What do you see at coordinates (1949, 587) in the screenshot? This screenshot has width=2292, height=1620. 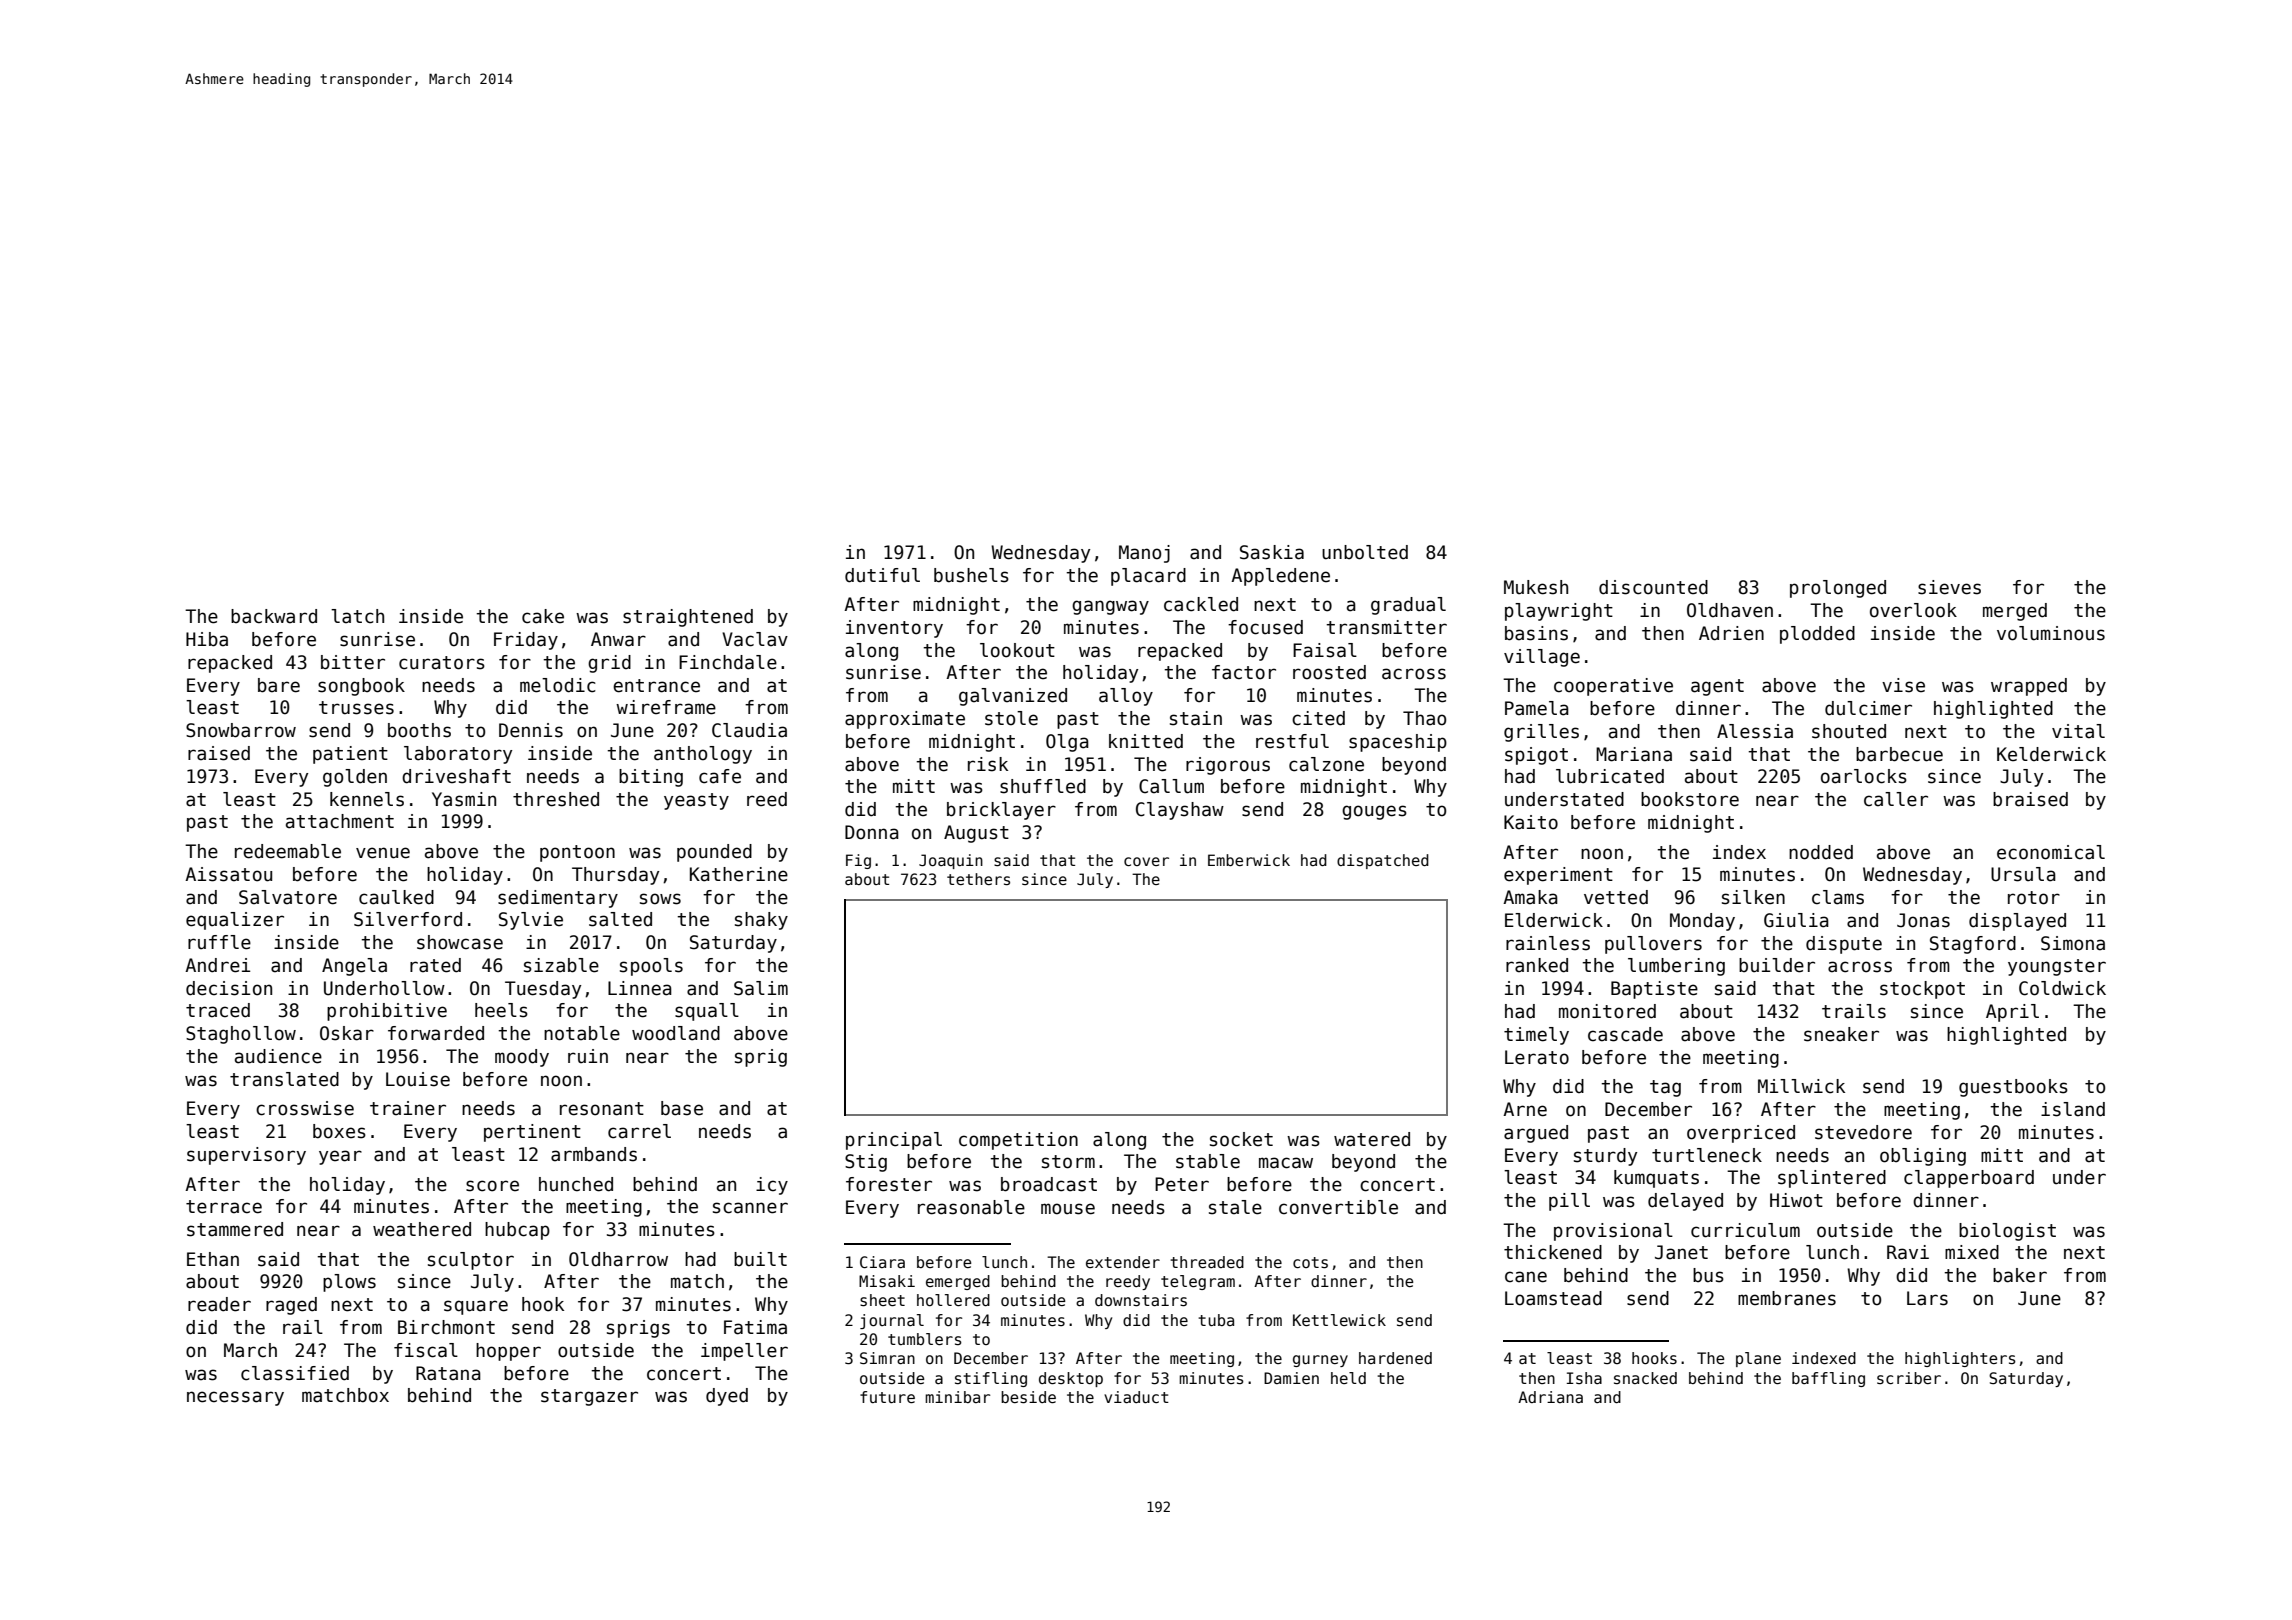 I see `sieves` at bounding box center [1949, 587].
